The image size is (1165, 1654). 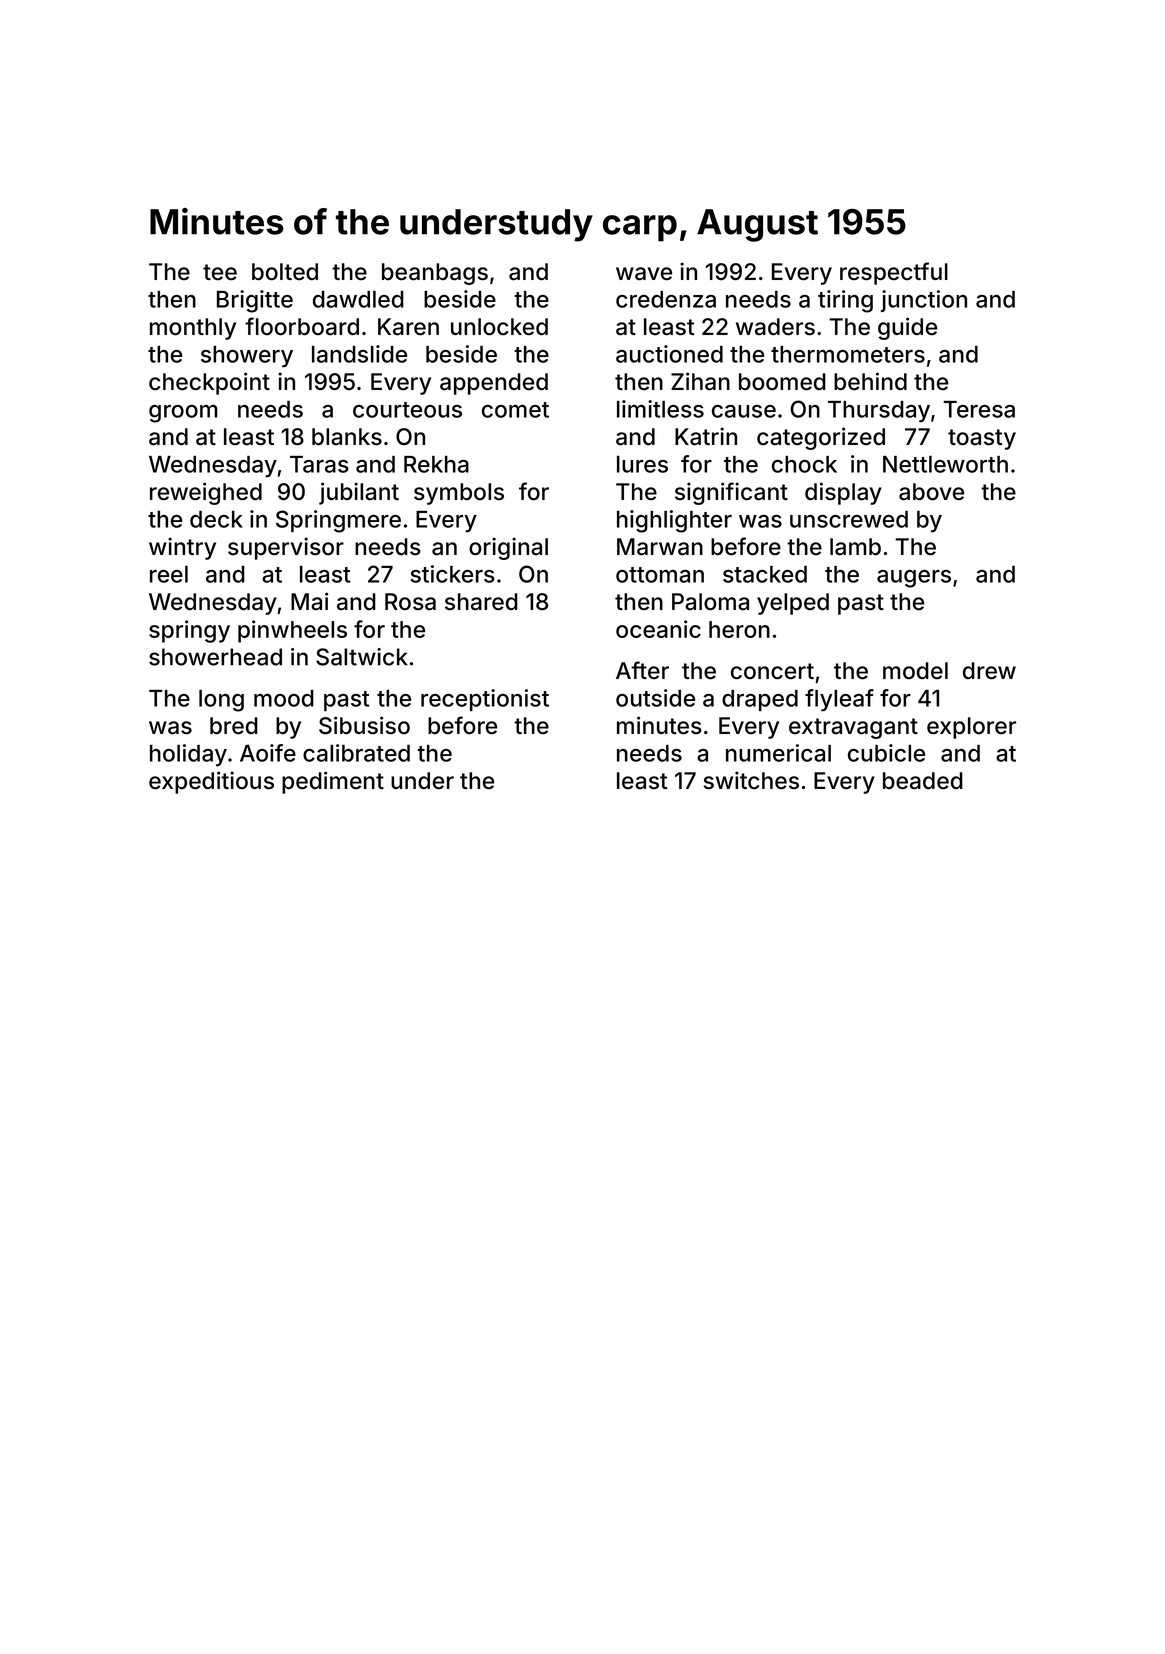 What do you see at coordinates (848, 354) in the screenshot?
I see `thermometers` at bounding box center [848, 354].
